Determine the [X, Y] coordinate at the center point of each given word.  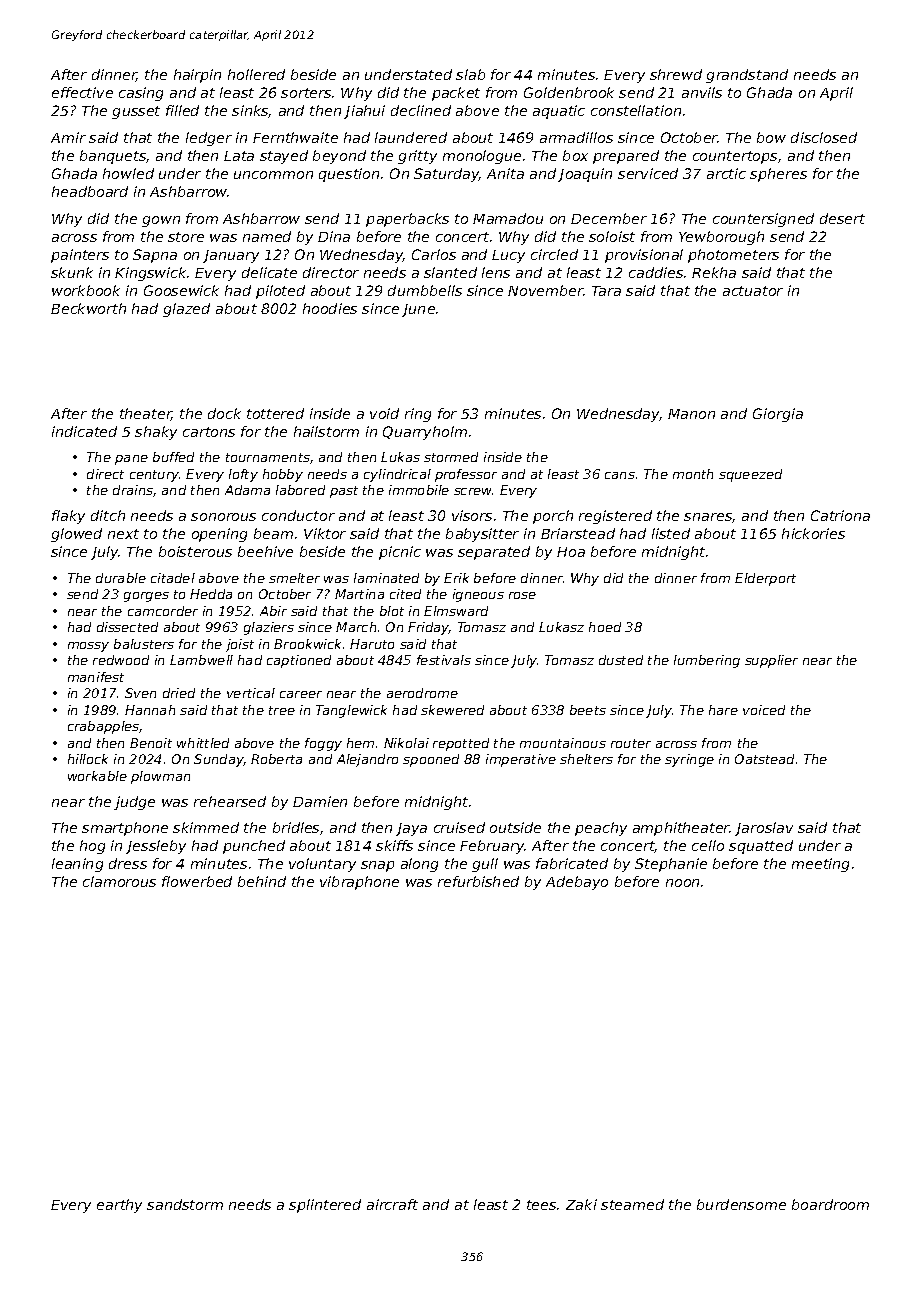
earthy [119, 1206]
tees [541, 1205]
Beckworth [88, 308]
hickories [813, 533]
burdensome [741, 1204]
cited [405, 594]
